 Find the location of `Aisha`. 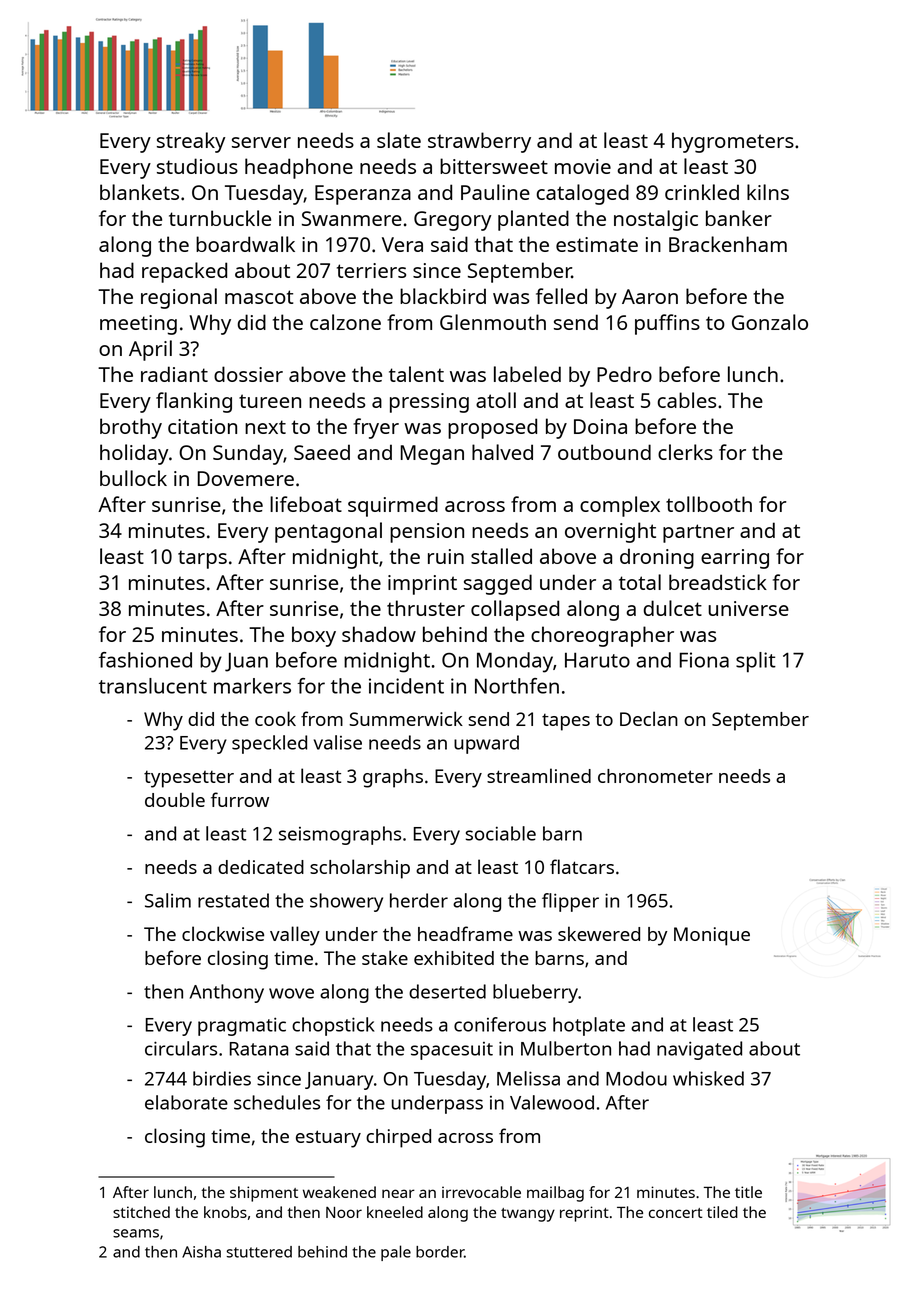

Aisha is located at coordinates (201, 1252).
